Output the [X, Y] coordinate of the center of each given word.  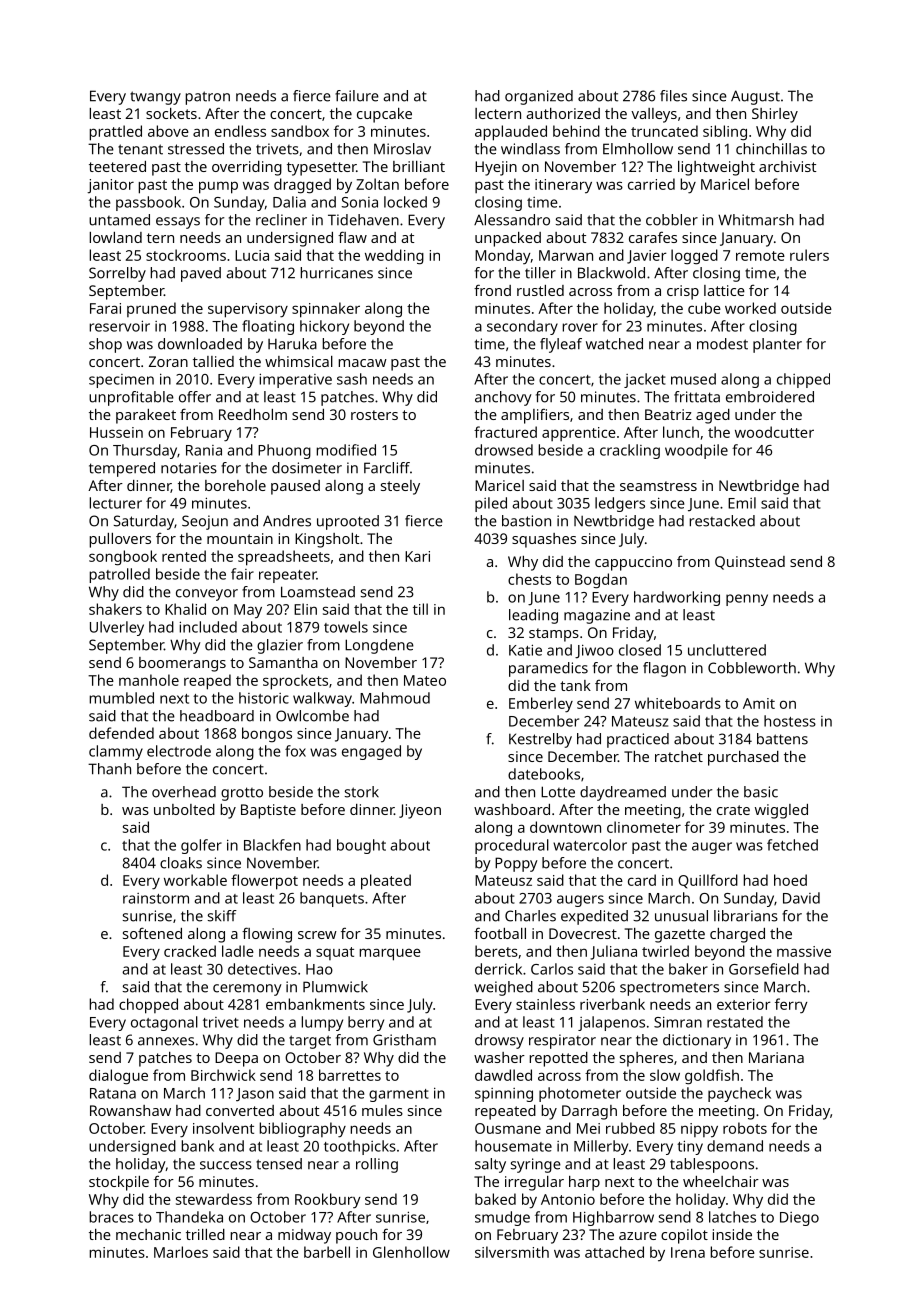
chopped [148, 1006]
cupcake [384, 115]
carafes [653, 237]
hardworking [677, 598]
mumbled [121, 698]
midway [304, 1236]
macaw [362, 363]
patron [207, 98]
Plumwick [335, 987]
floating [268, 327]
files [673, 96]
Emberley [541, 705]
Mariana [776, 1057]
